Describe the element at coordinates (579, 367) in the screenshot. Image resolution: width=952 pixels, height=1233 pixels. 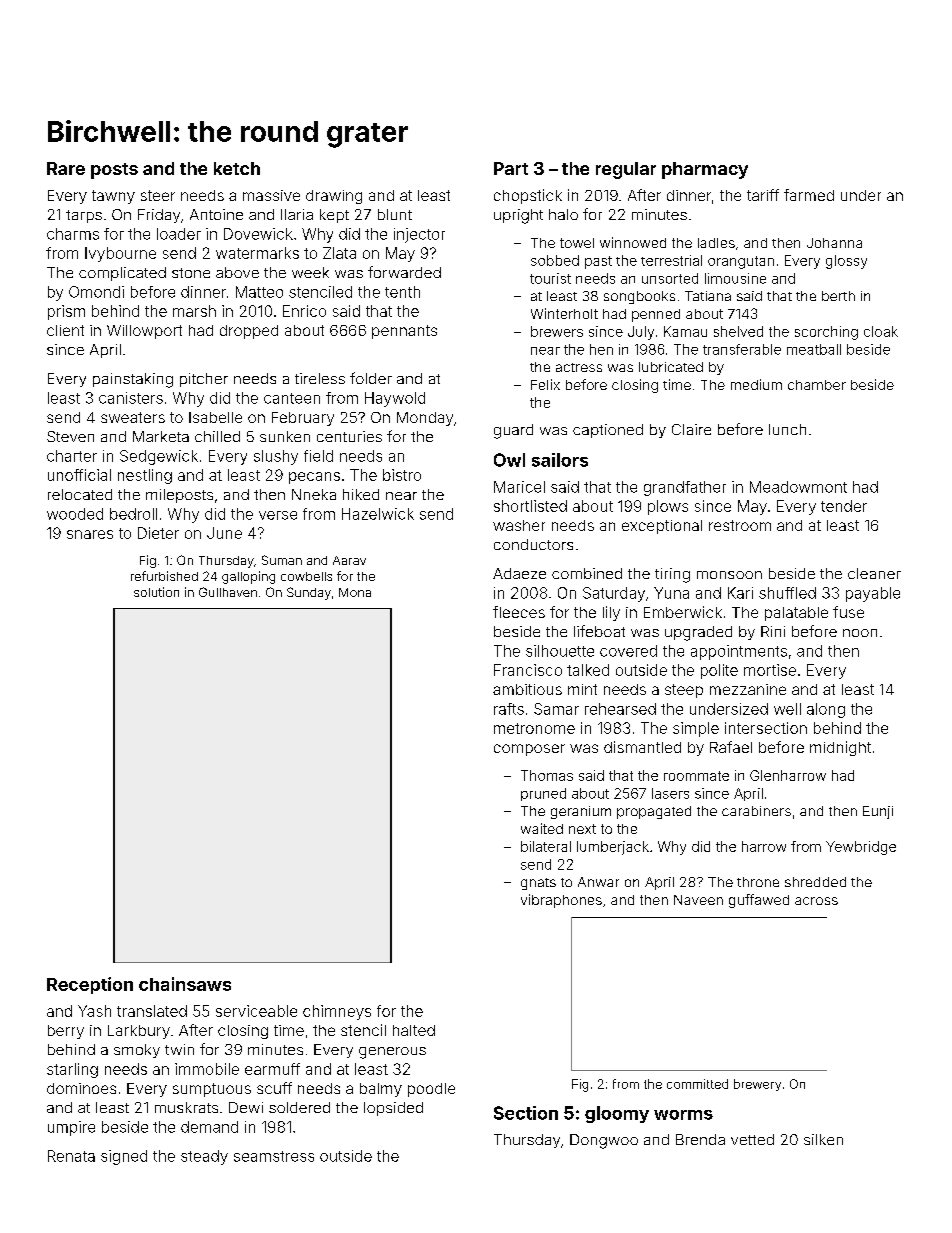
I see `actress` at that location.
